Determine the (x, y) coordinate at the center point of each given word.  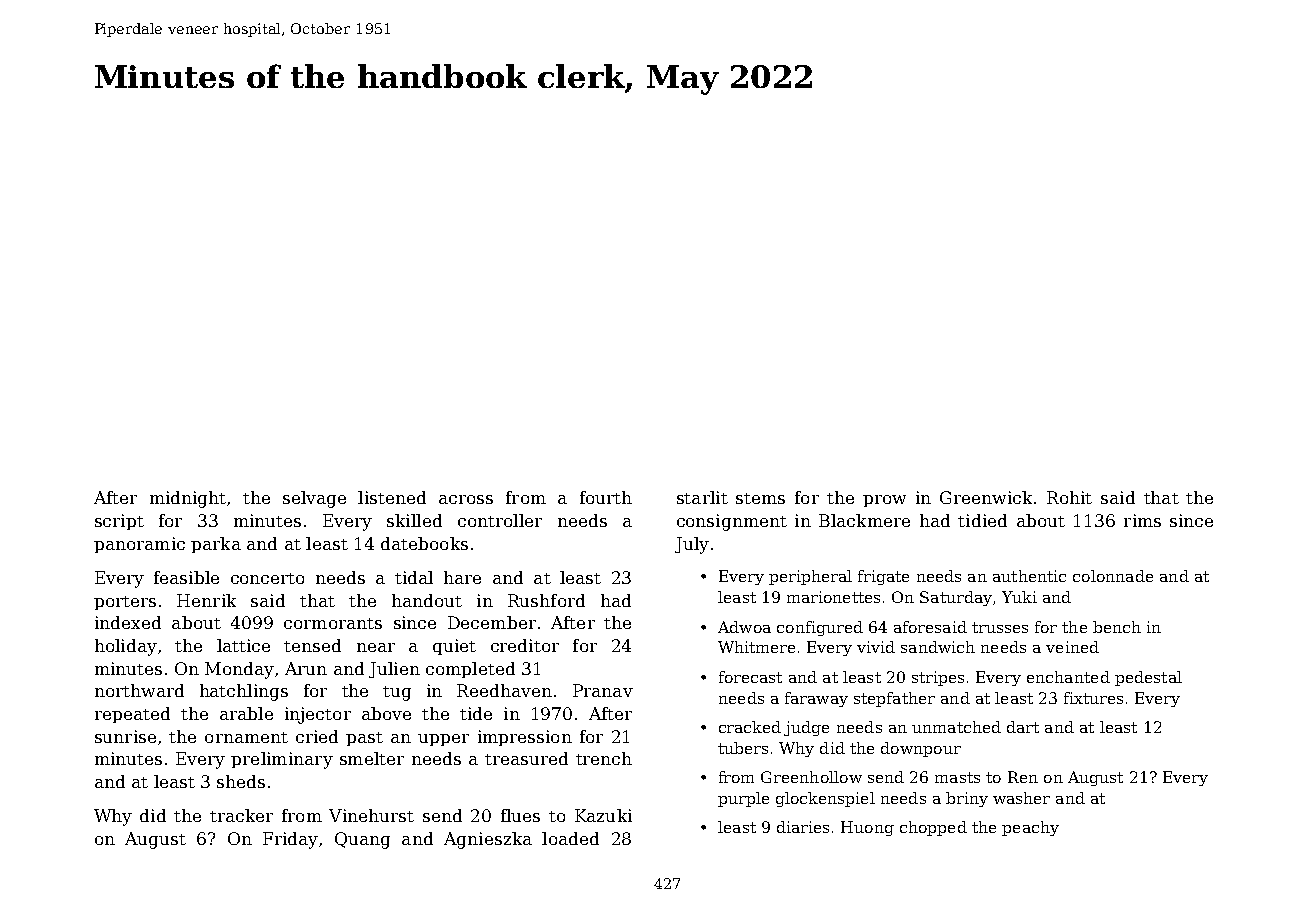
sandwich (938, 647)
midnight (188, 499)
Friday (290, 840)
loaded (570, 838)
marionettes (833, 597)
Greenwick (986, 497)
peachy (1030, 828)
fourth (606, 497)
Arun (306, 668)
